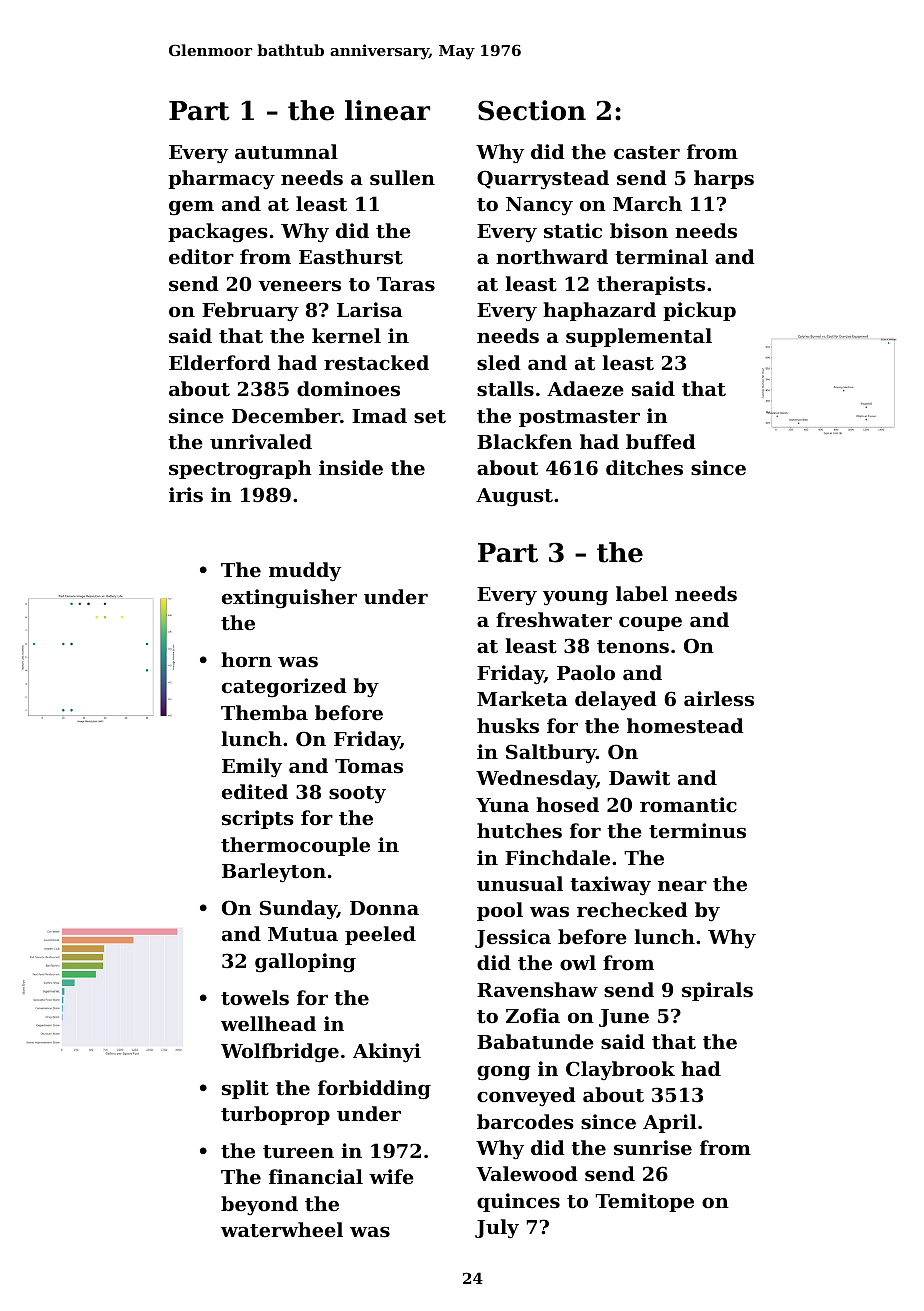 The width and height of the image is (924, 1311). What do you see at coordinates (650, 624) in the image?
I see `coupe` at bounding box center [650, 624].
